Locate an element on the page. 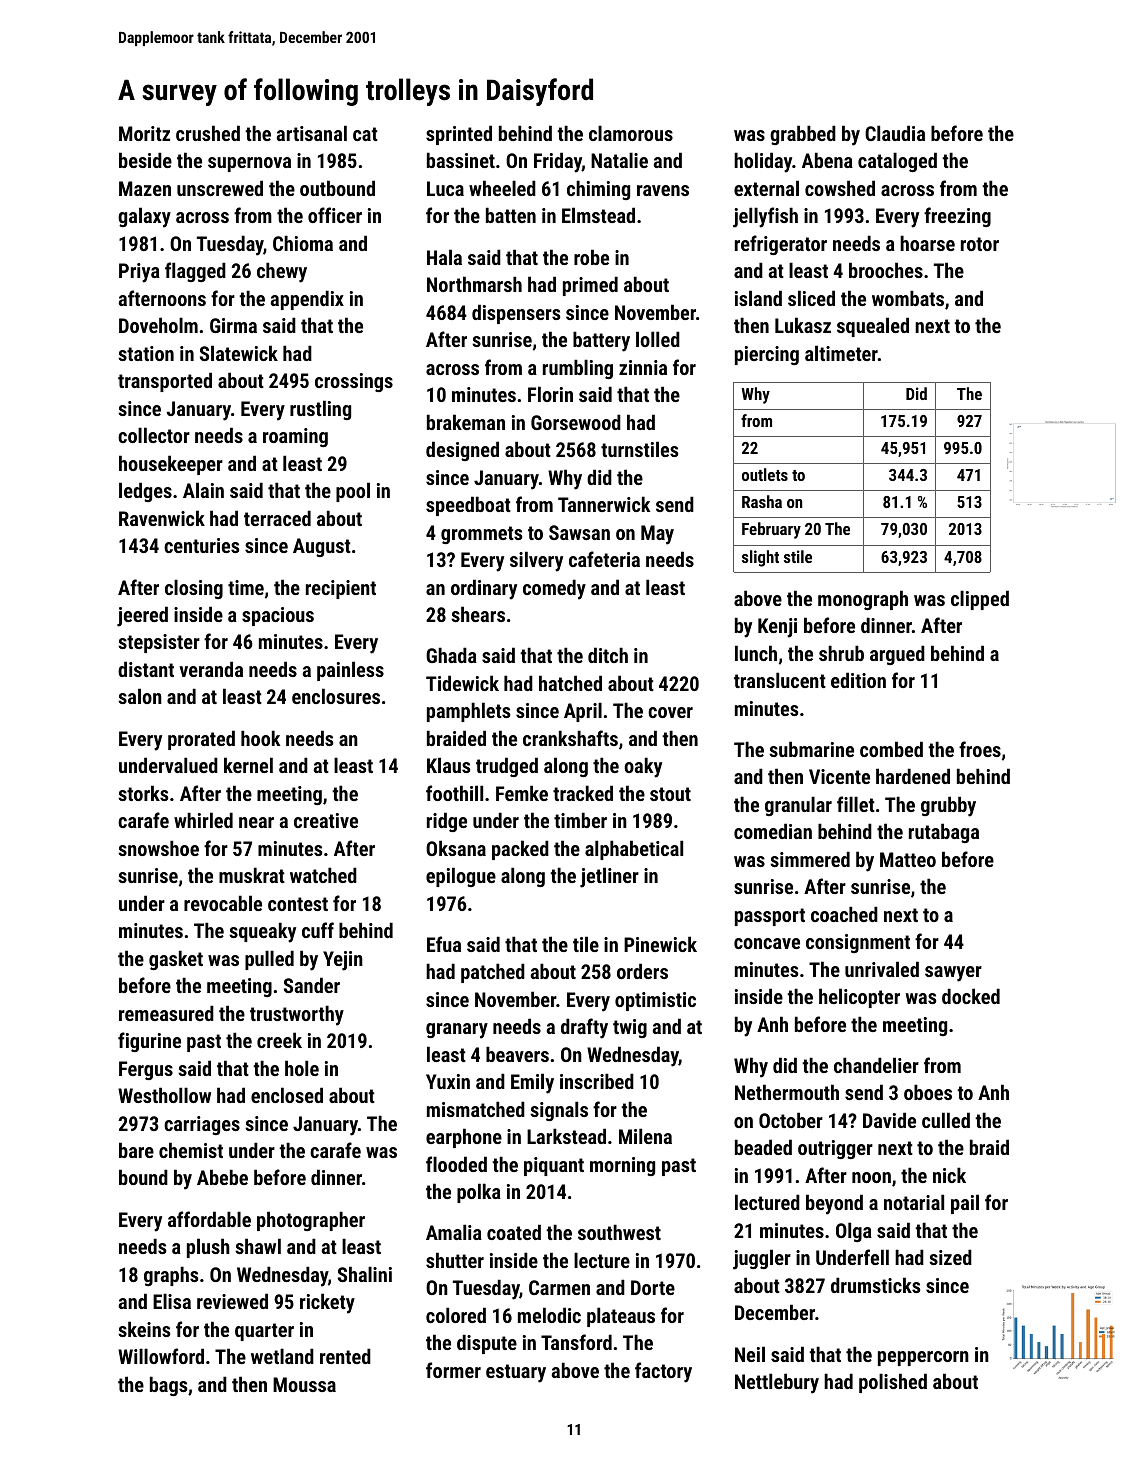 The image size is (1133, 1466). veranda is located at coordinates (211, 669).
